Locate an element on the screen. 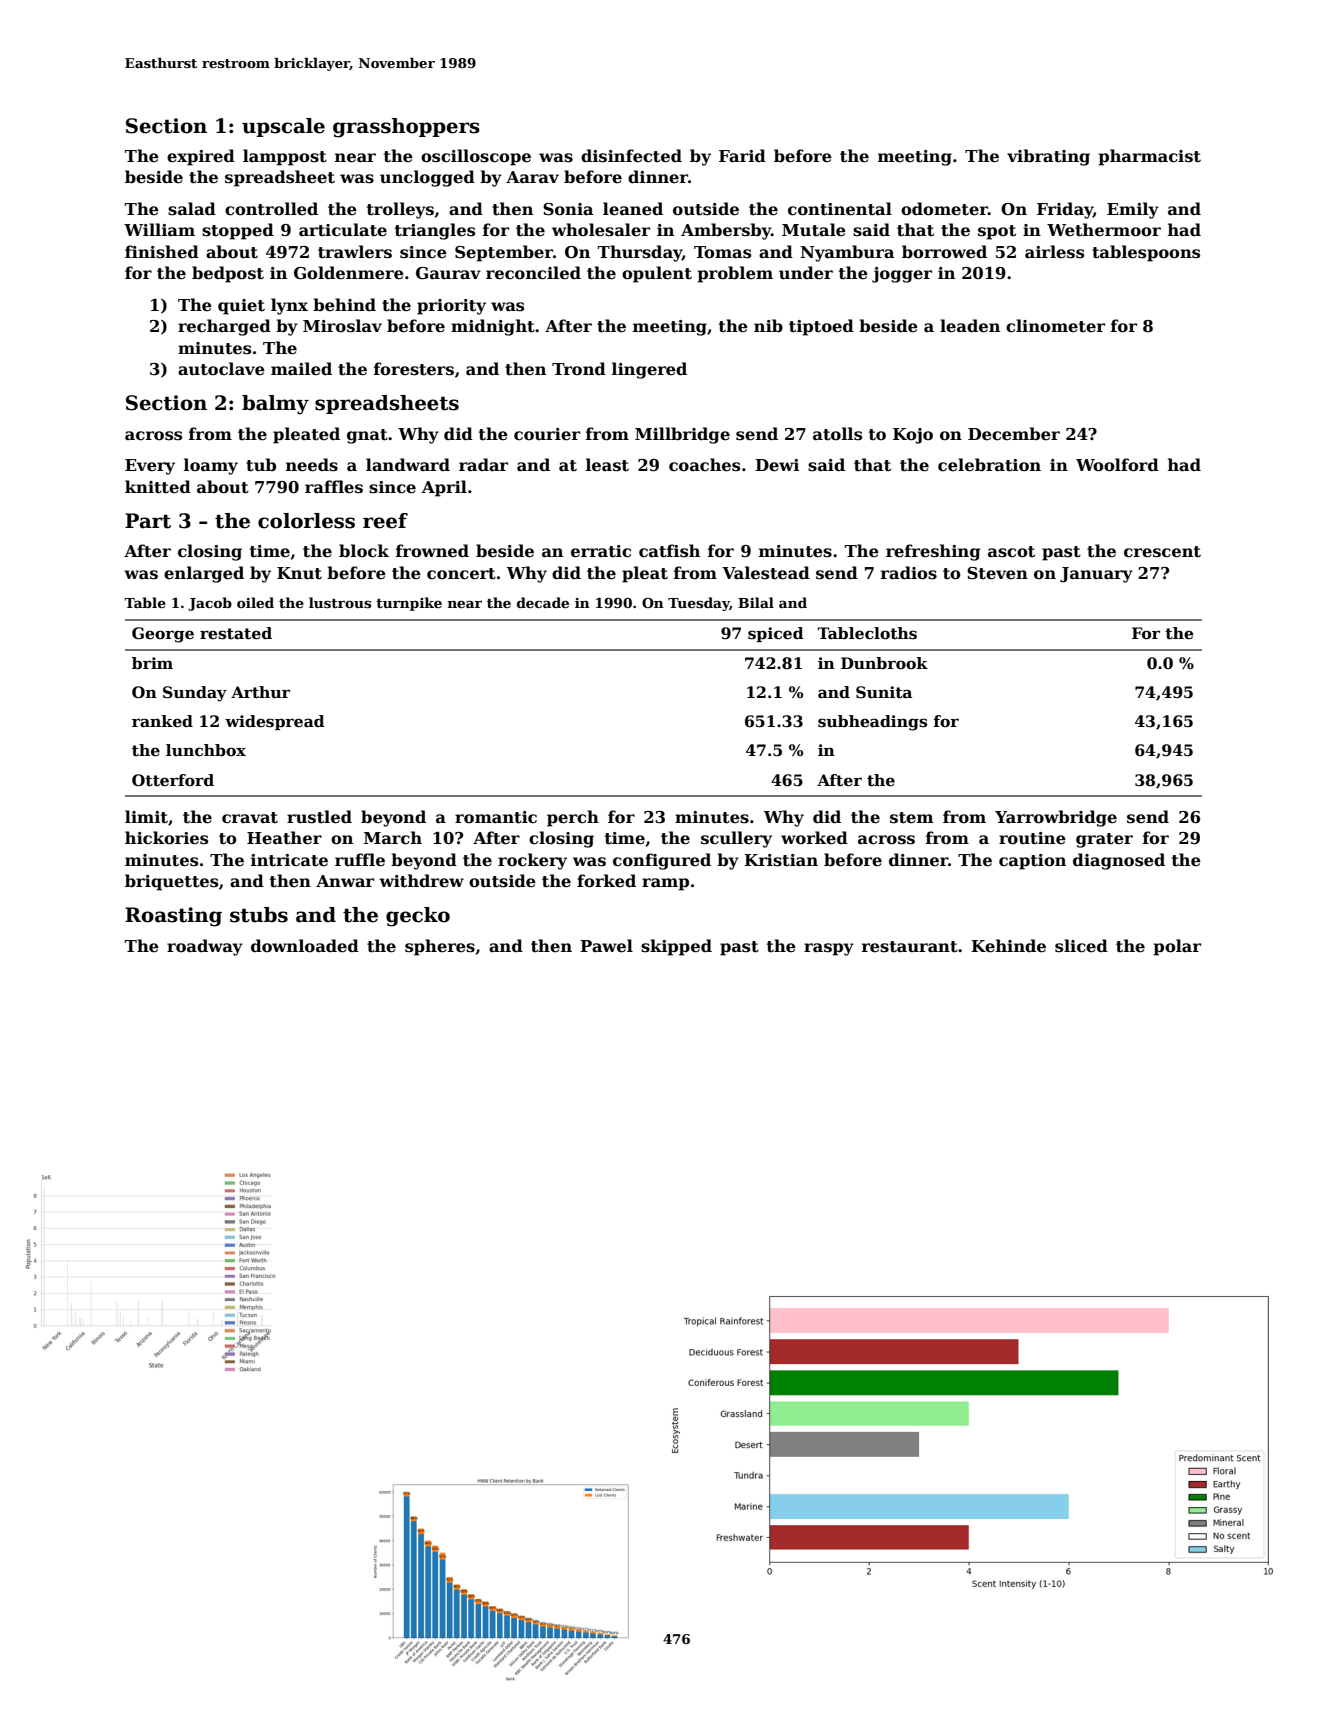 This screenshot has height=1716, width=1326. perch is located at coordinates (573, 818).
